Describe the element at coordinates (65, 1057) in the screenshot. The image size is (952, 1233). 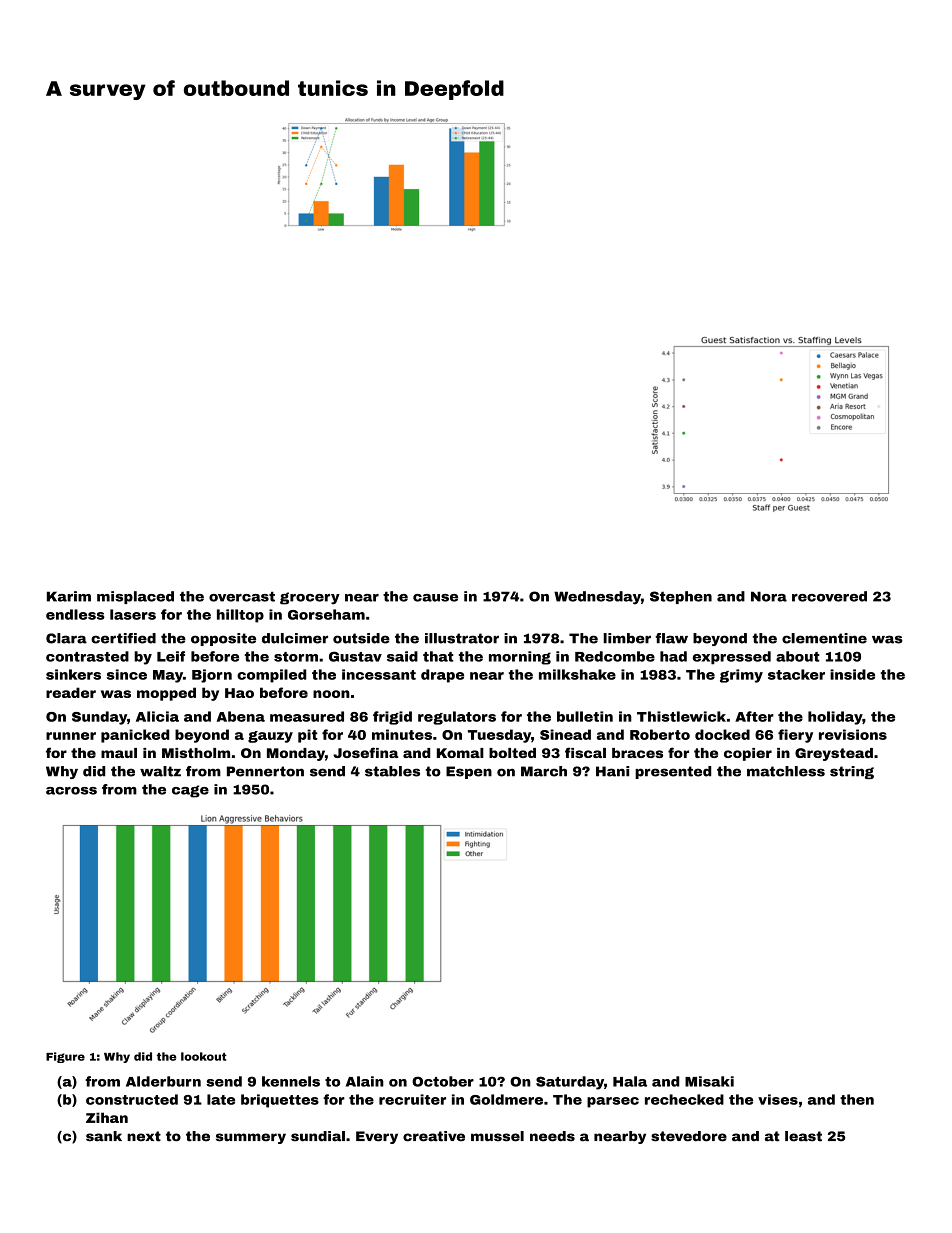
I see `Figure` at that location.
